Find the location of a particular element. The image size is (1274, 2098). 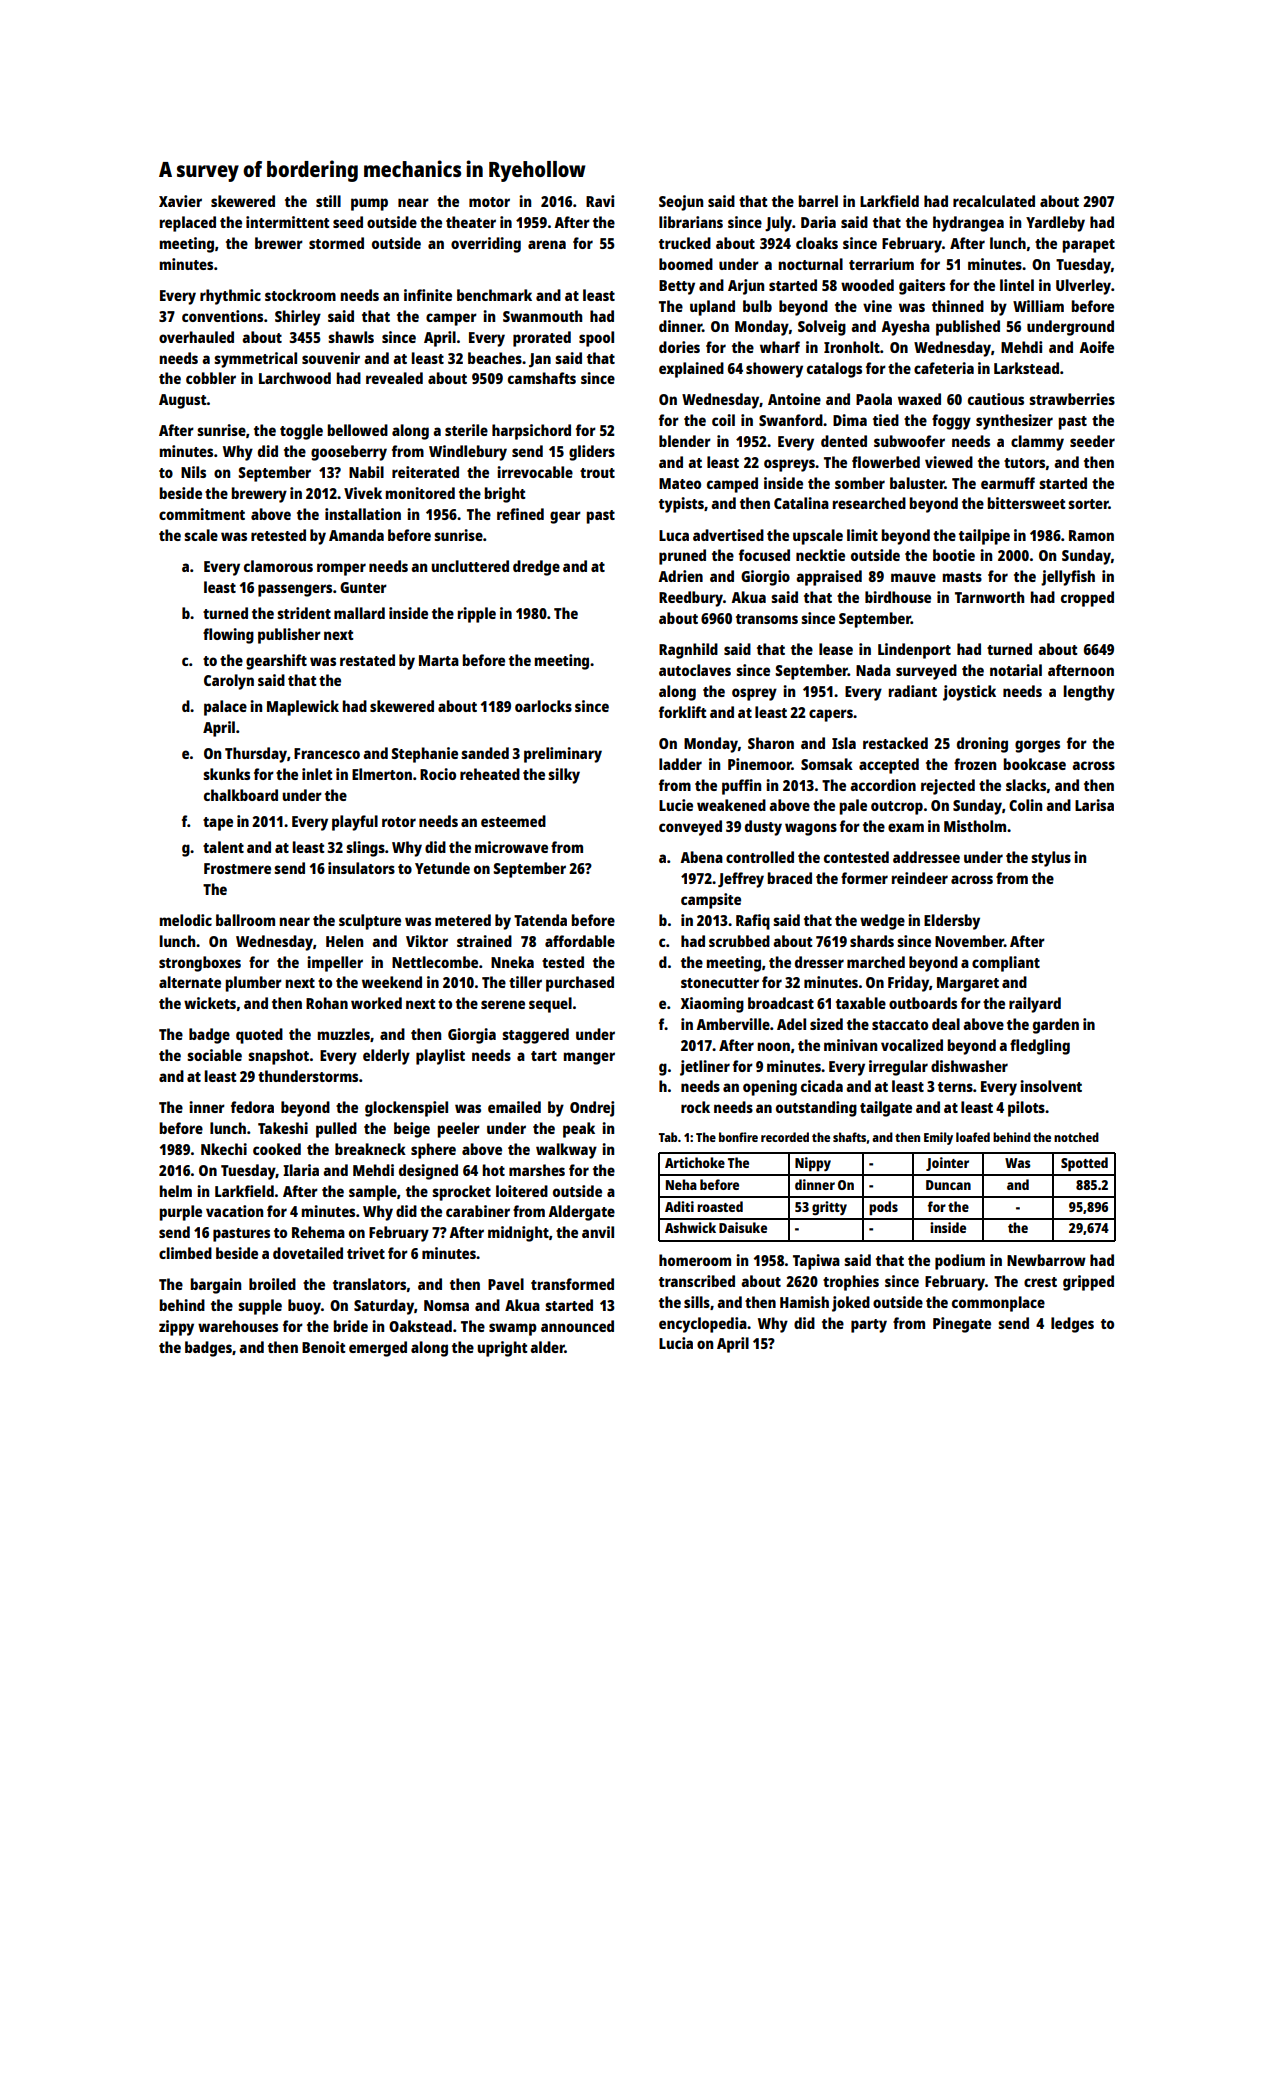

Stephanie is located at coordinates (424, 755).
